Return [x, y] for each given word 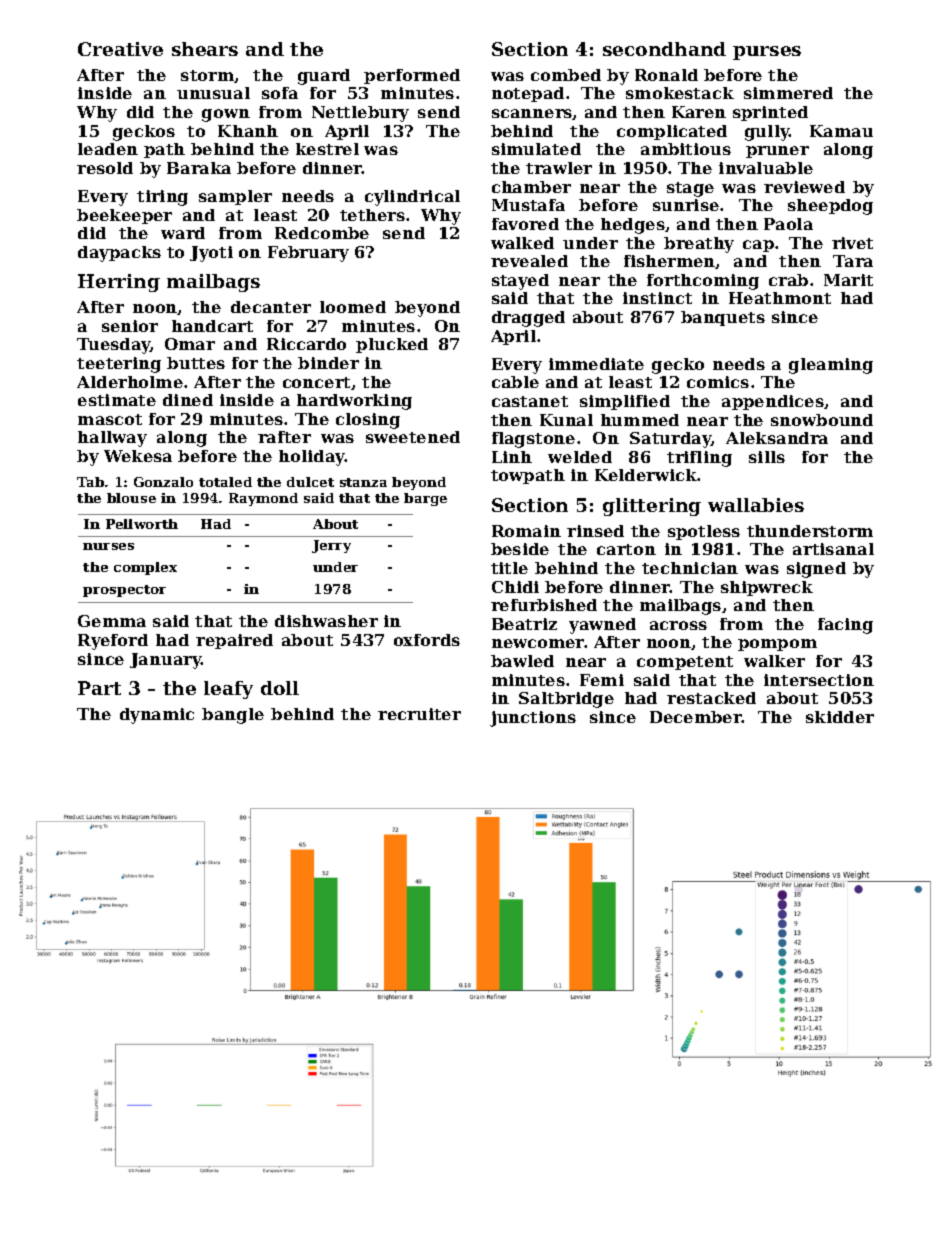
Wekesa [138, 456]
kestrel [327, 149]
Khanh [248, 131]
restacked [711, 698]
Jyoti [211, 254]
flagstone [533, 440]
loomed [353, 307]
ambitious [686, 149]
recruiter [419, 714]
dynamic [157, 716]
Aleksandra [777, 438]
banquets [723, 318]
